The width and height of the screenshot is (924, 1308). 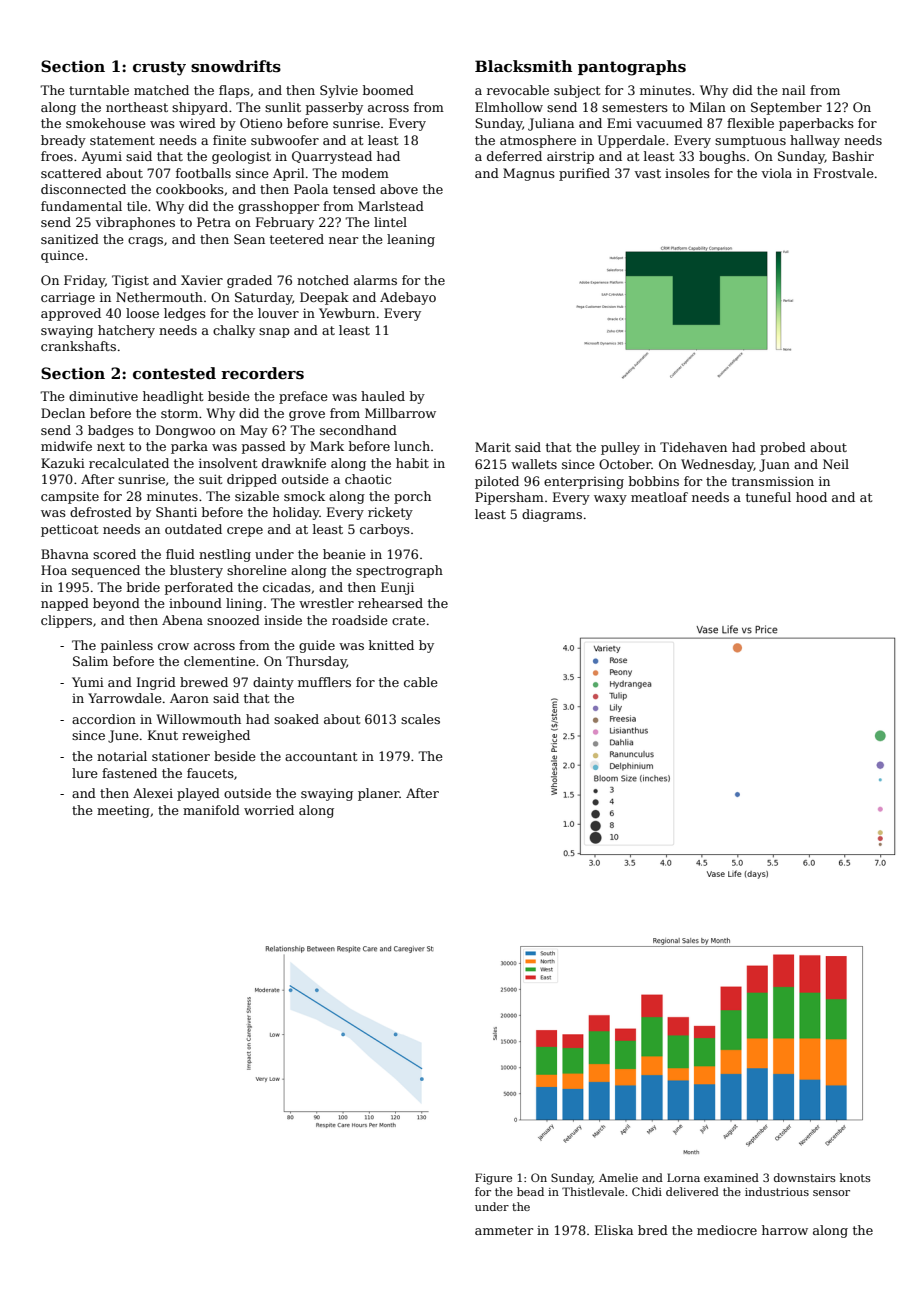 What do you see at coordinates (69, 530) in the screenshot?
I see `petticoat` at bounding box center [69, 530].
